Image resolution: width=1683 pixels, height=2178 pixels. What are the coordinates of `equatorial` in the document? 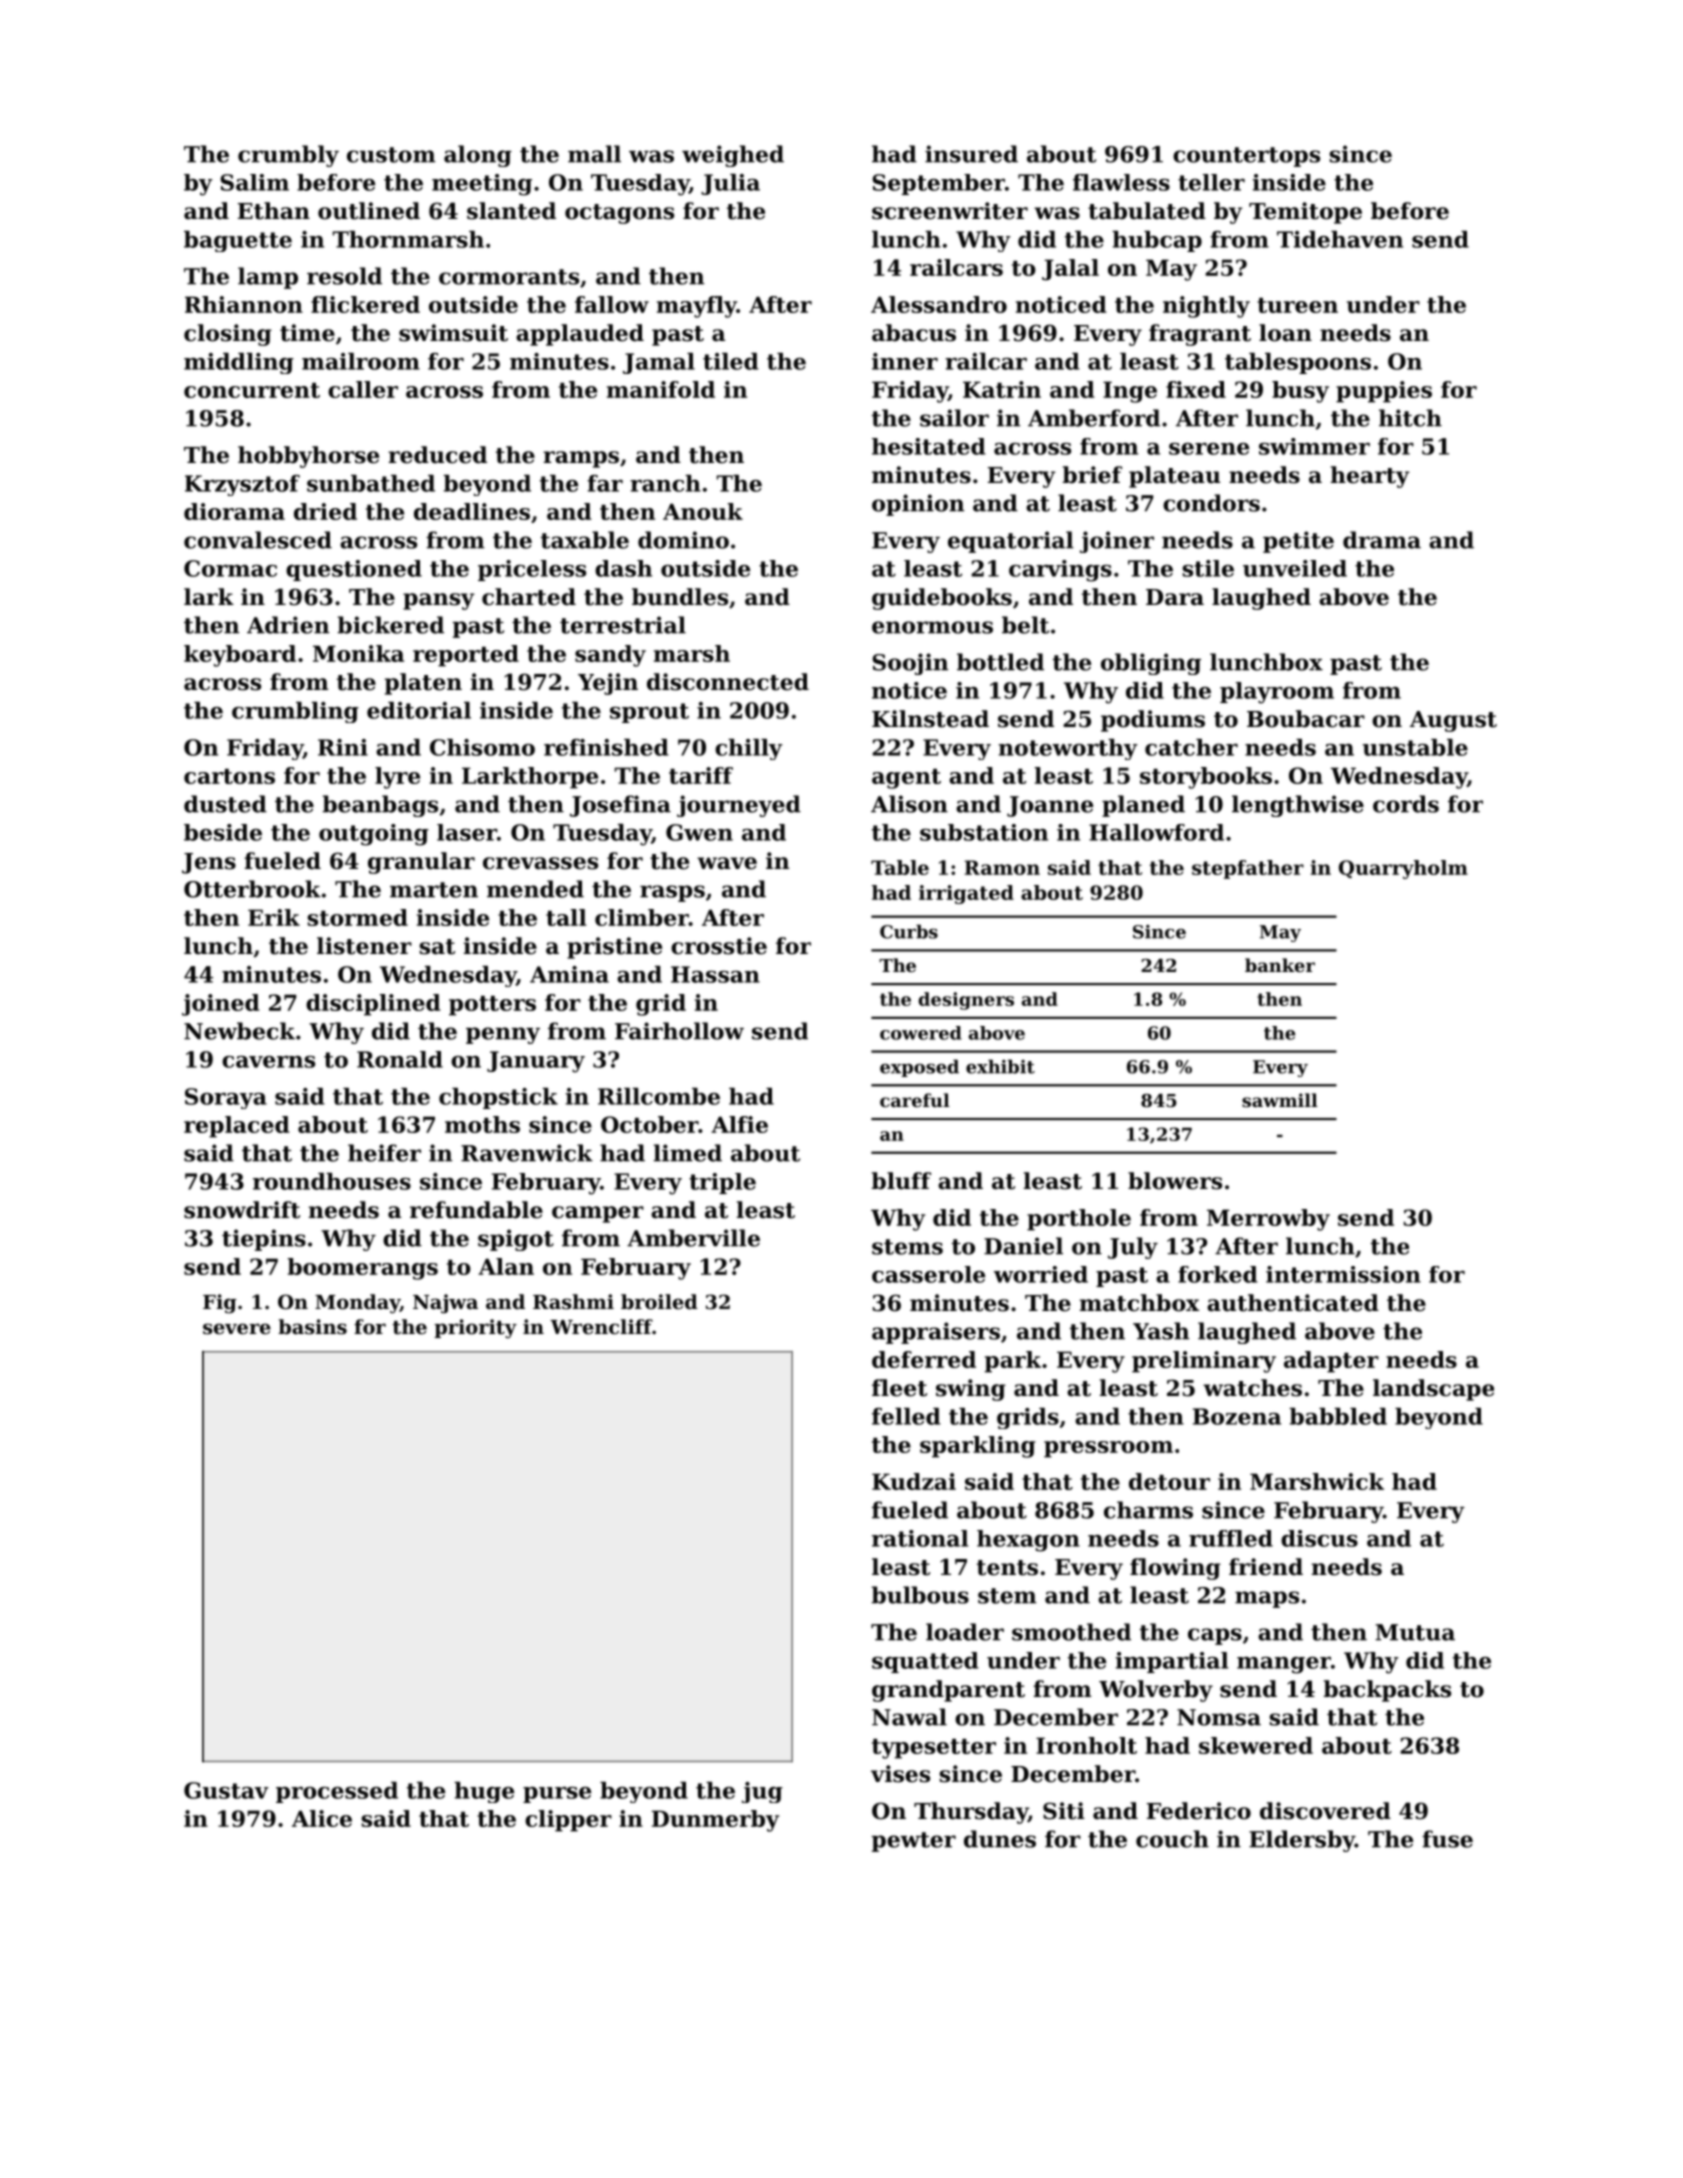 It's located at (1011, 542).
